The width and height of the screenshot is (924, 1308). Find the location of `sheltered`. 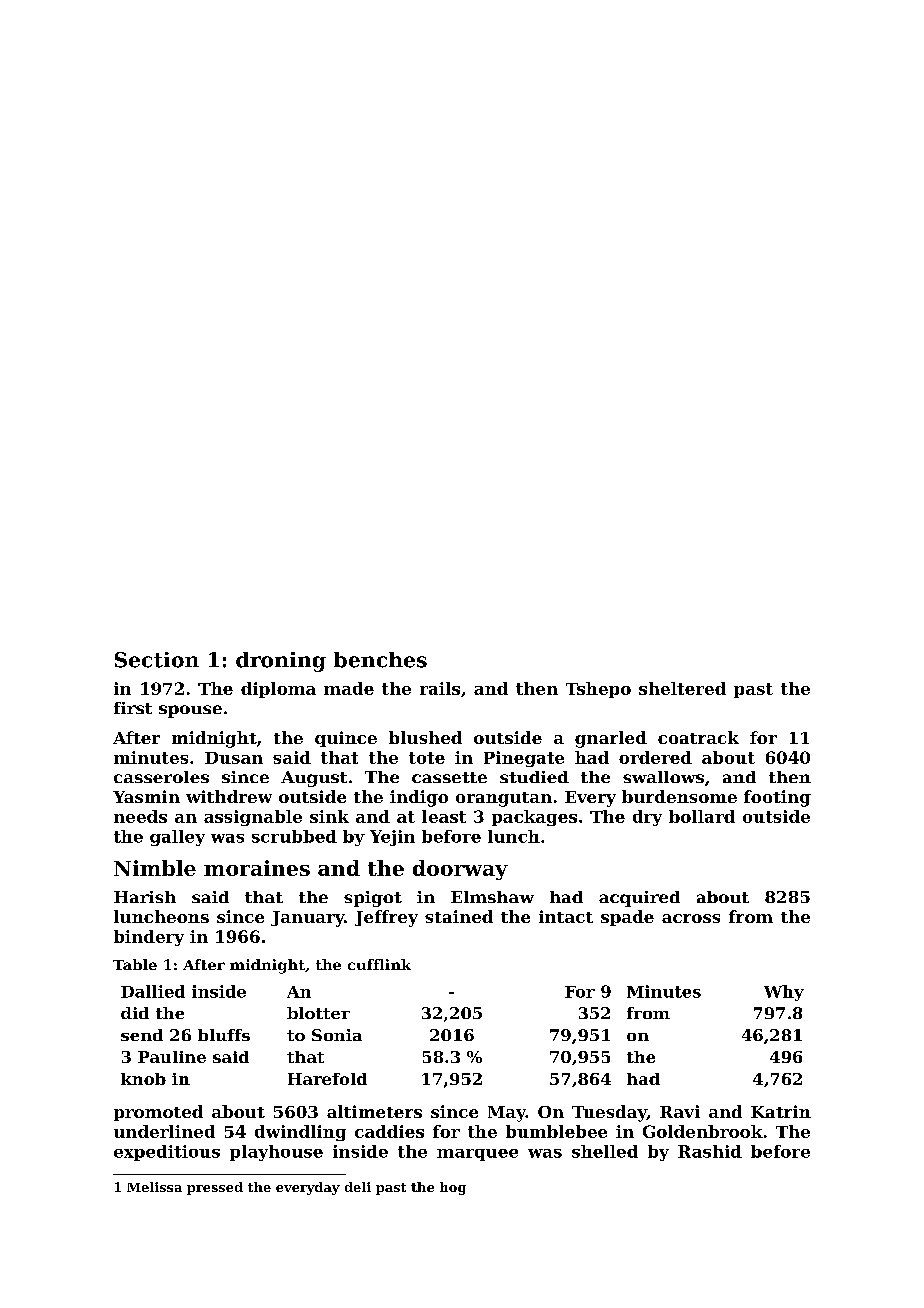

sheltered is located at coordinates (682, 688).
